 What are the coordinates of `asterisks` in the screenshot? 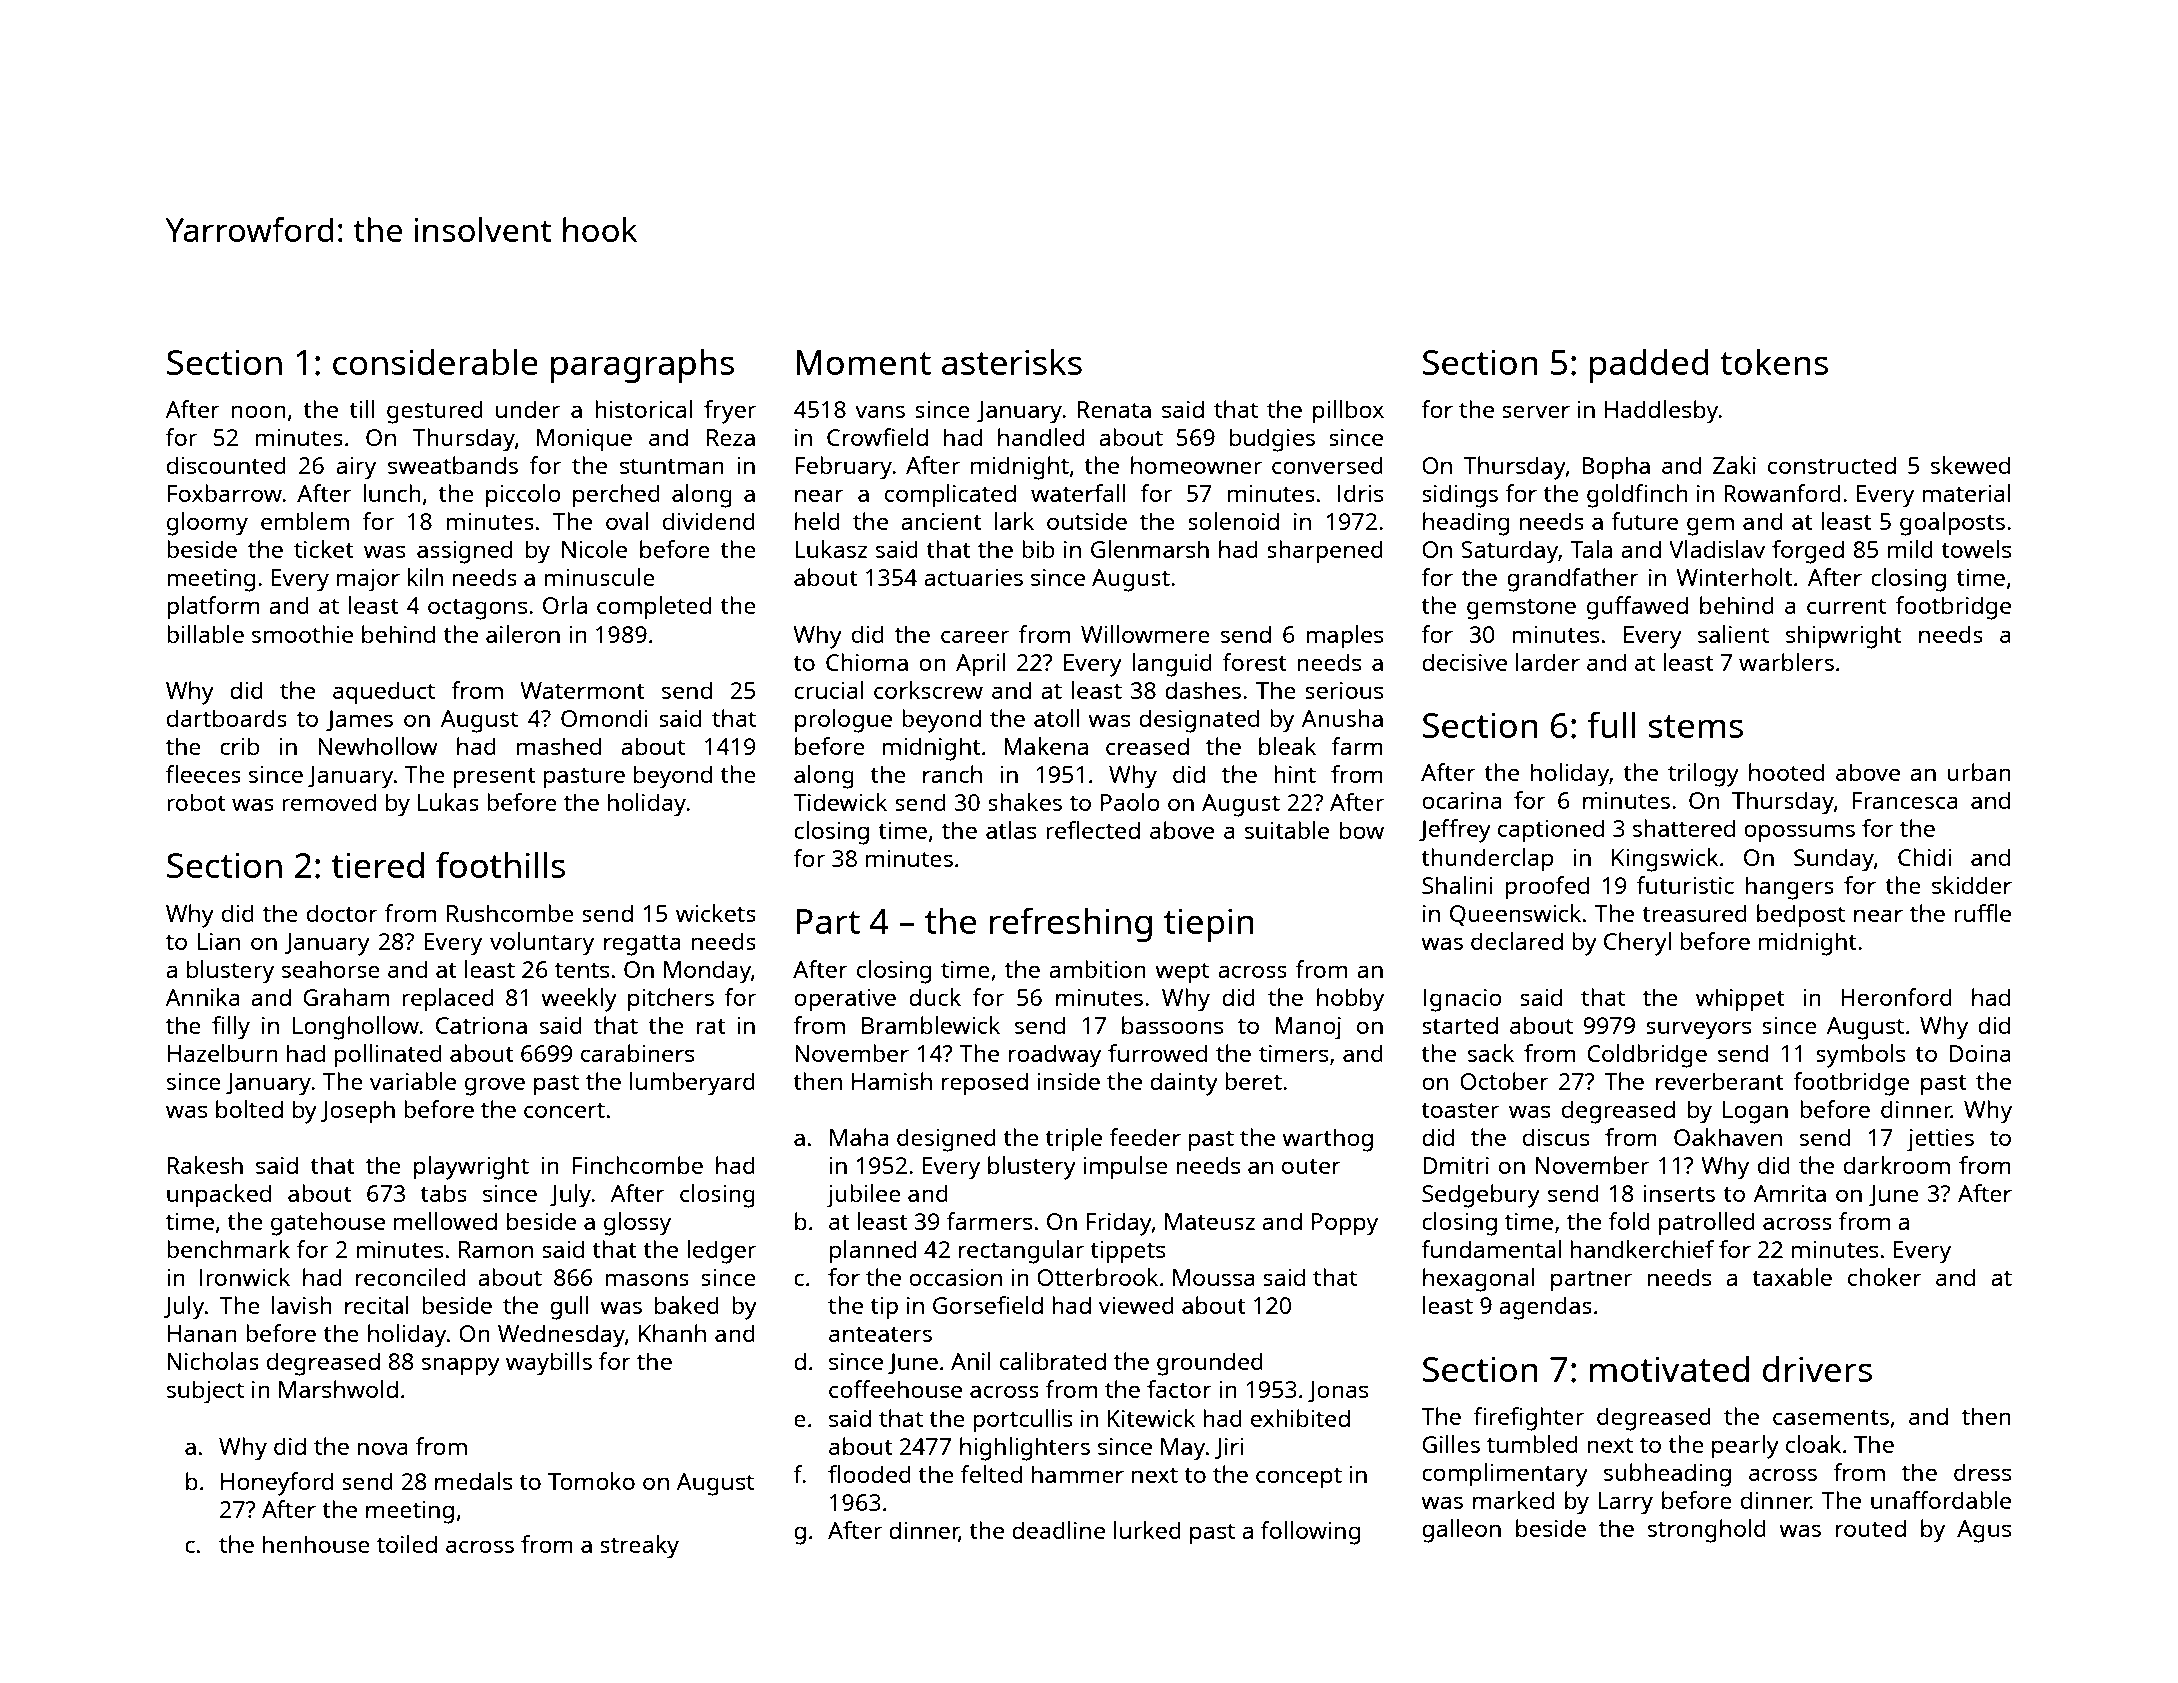 It's located at (1012, 362).
